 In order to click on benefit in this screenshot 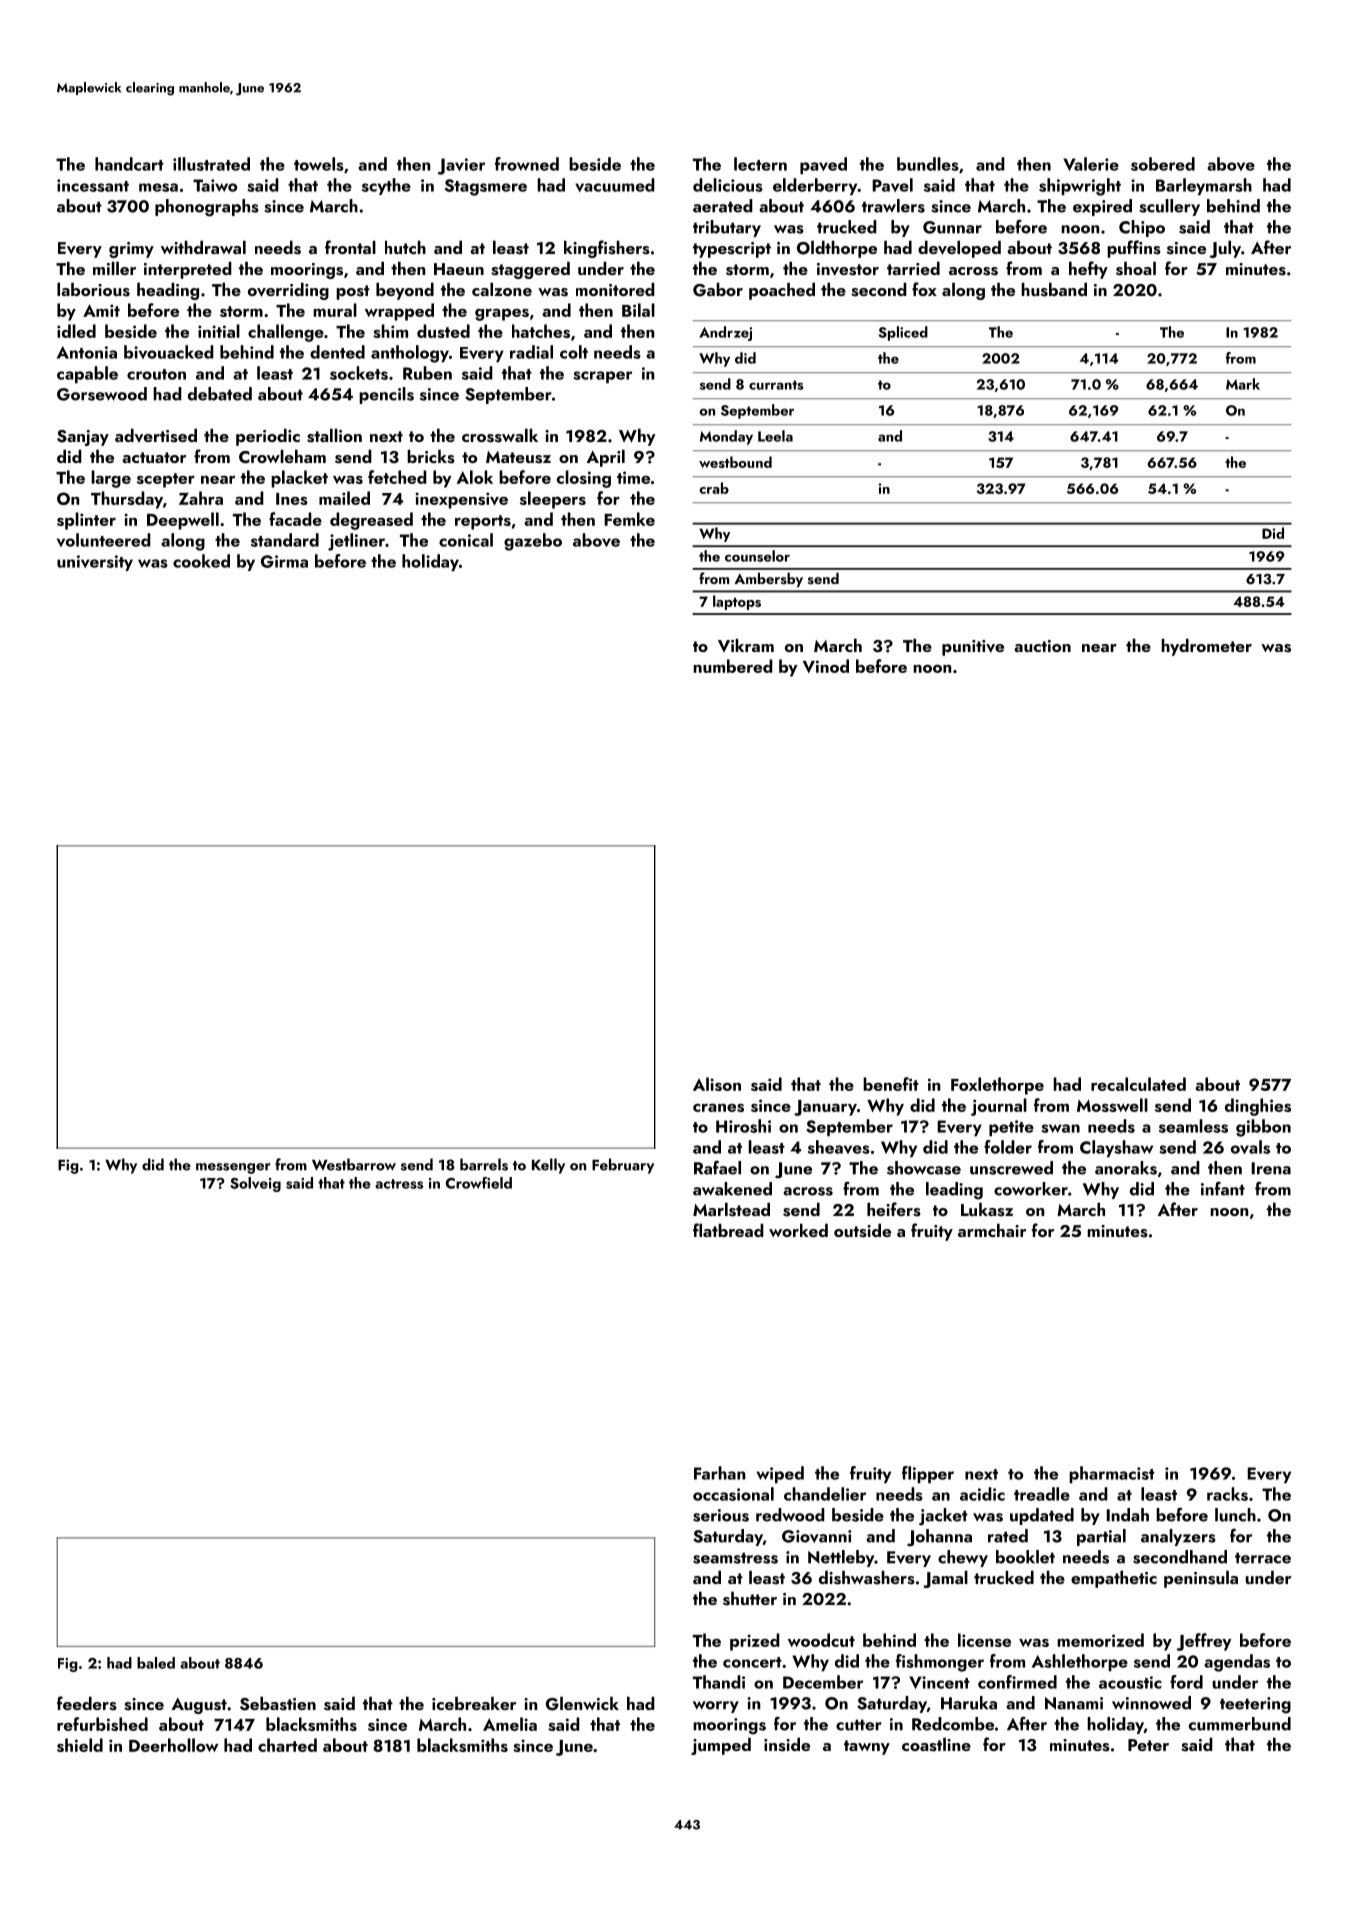, I will do `click(891, 1084)`.
